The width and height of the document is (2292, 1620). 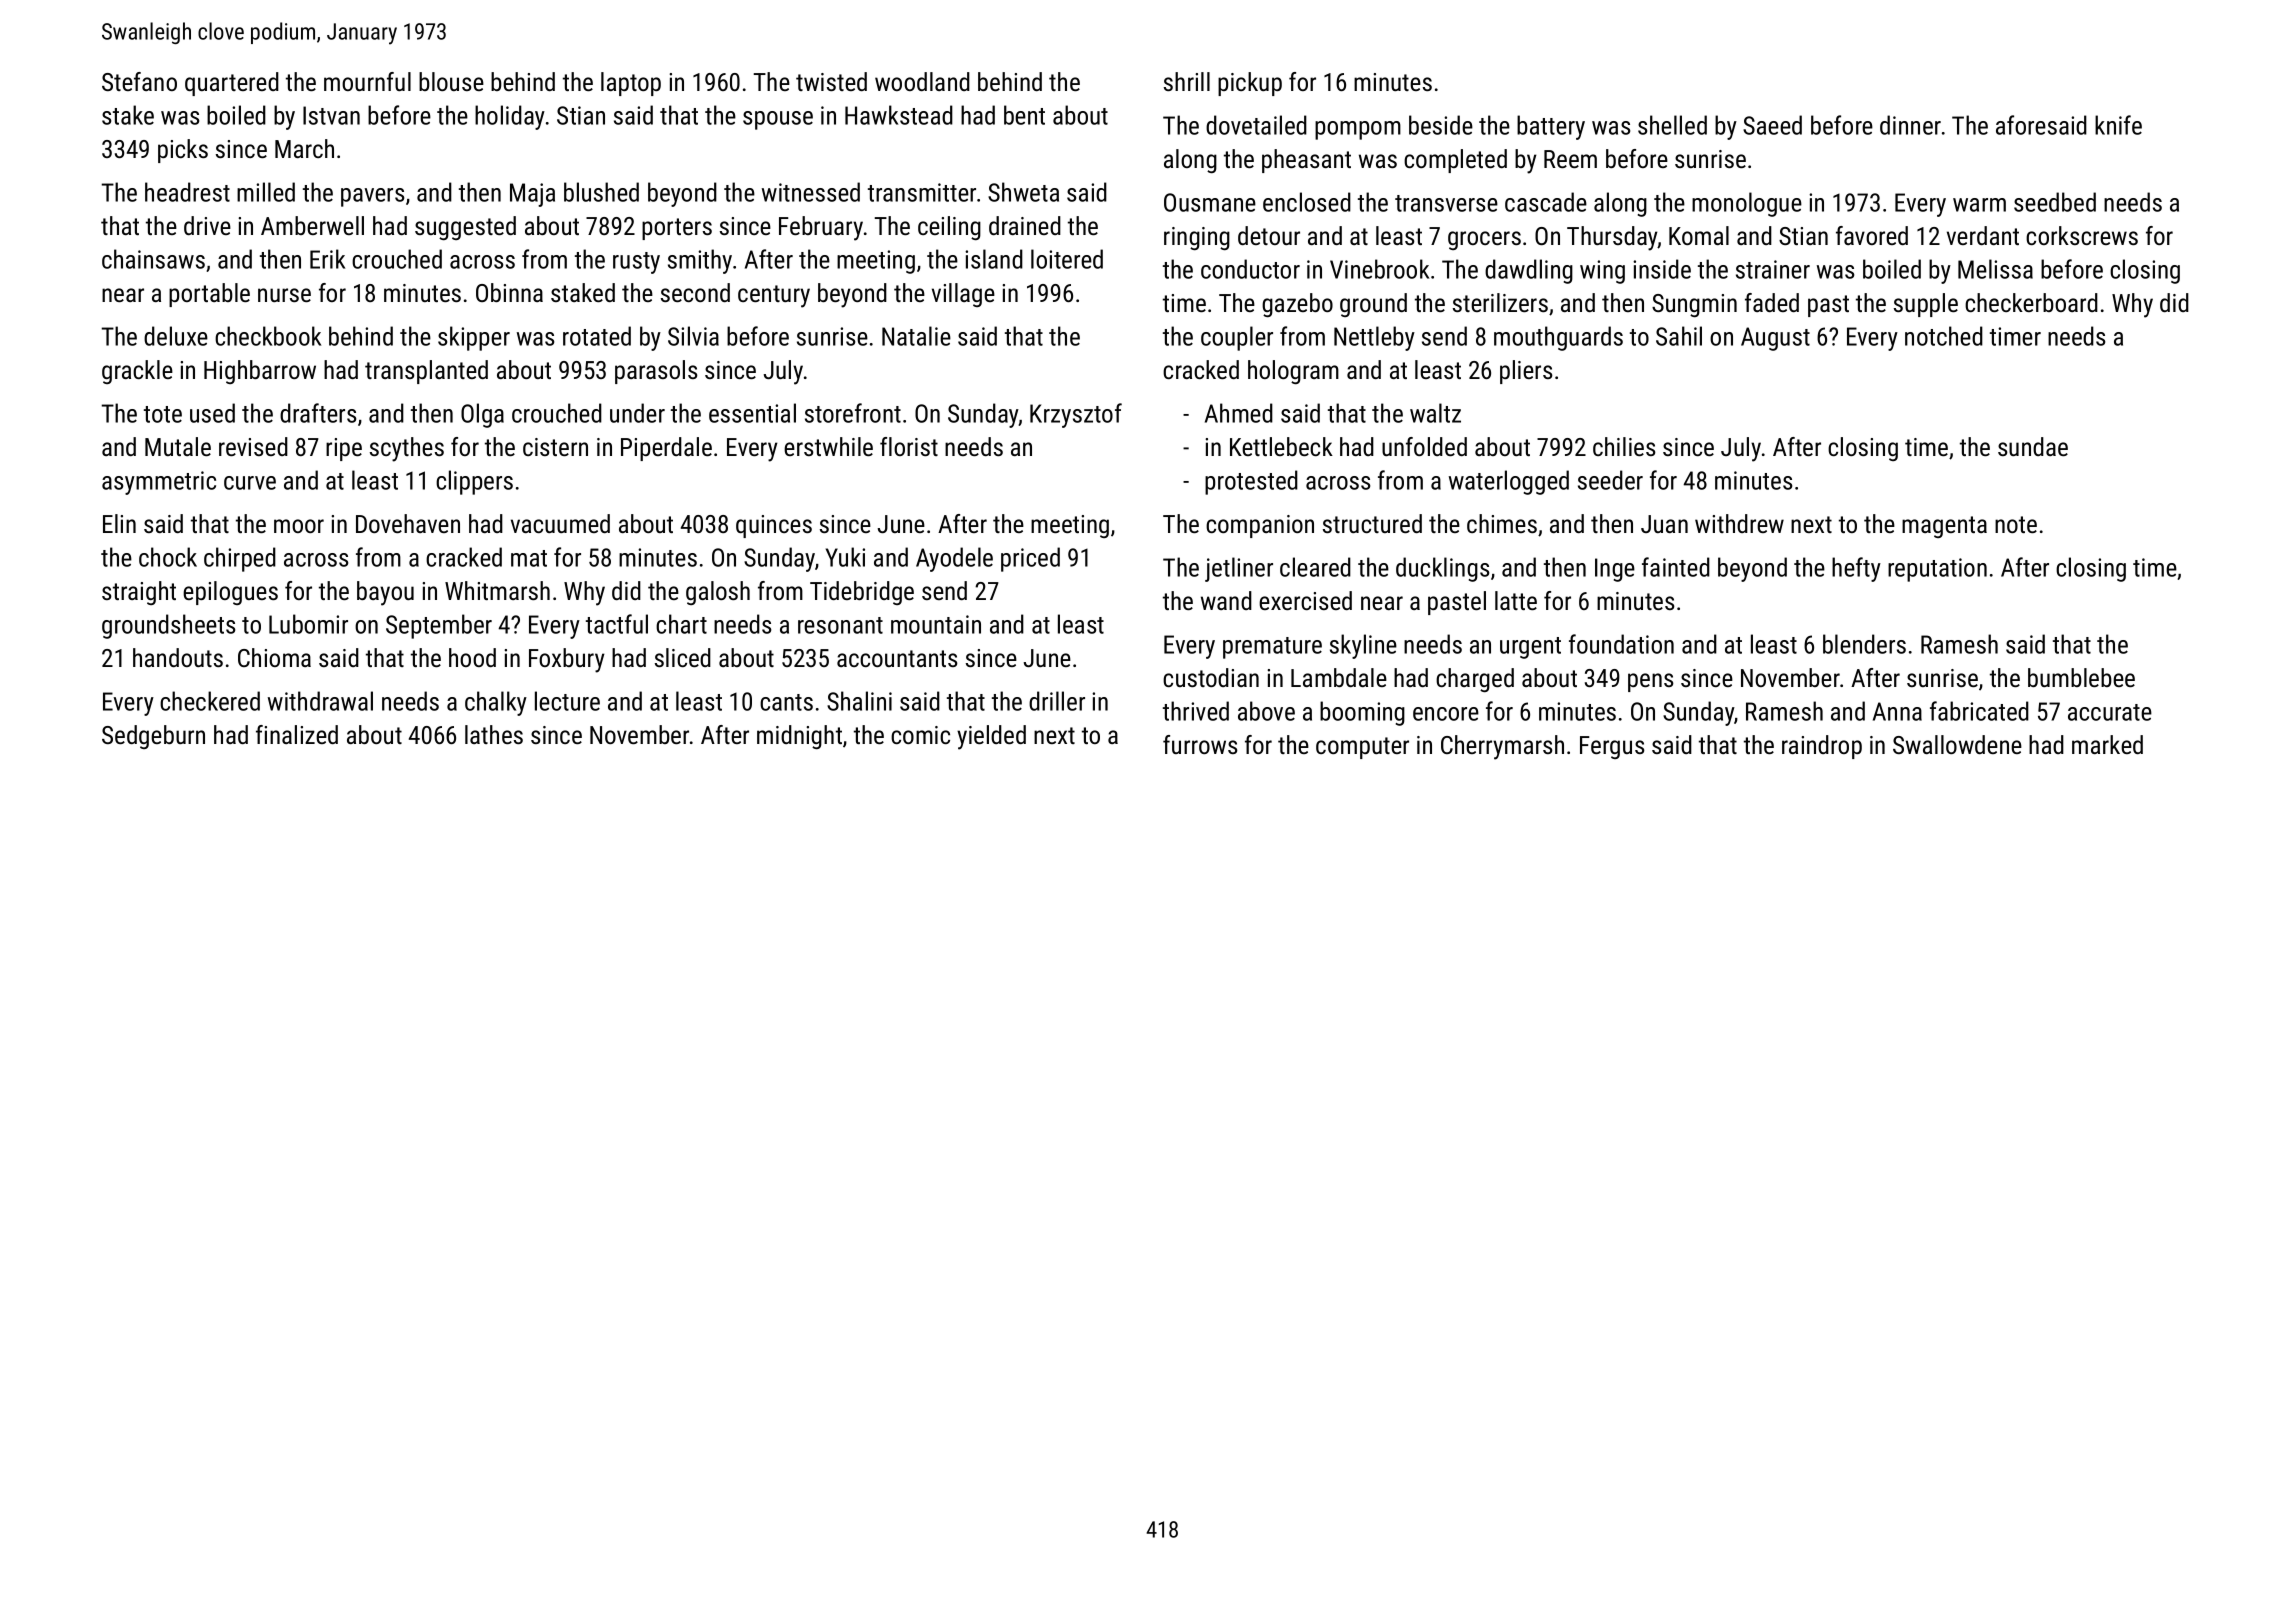 I want to click on laptop, so click(x=631, y=84).
